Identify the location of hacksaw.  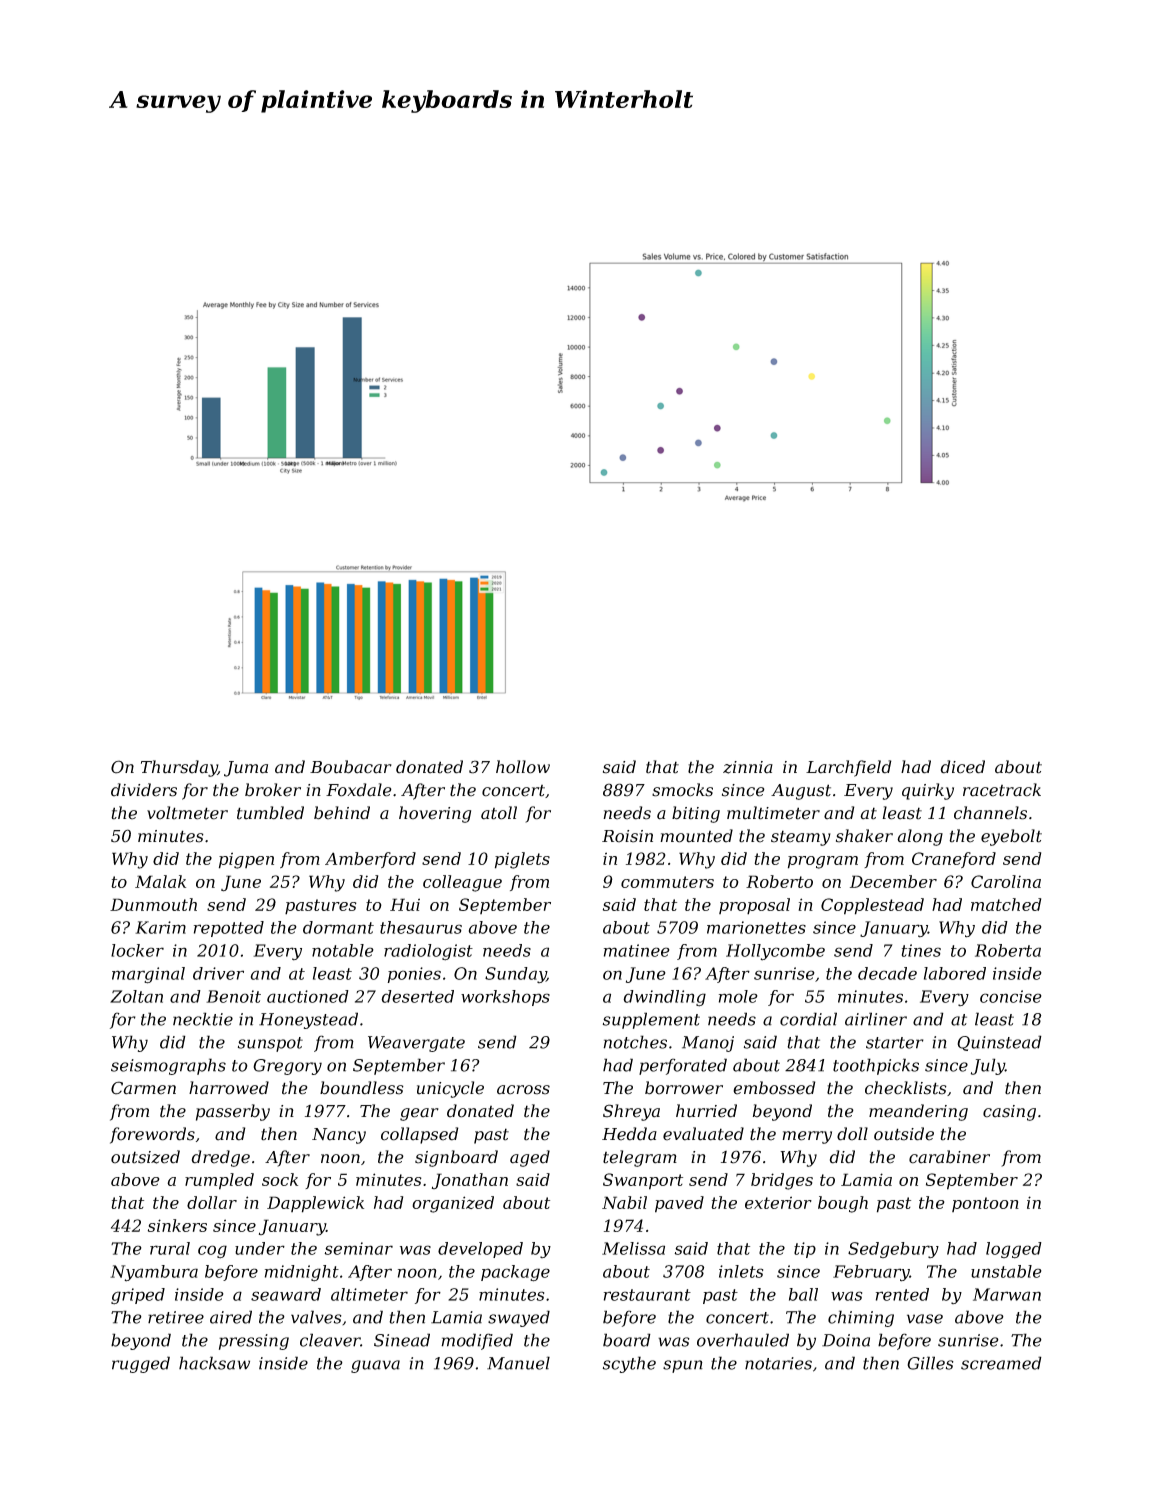
(214, 1363).
